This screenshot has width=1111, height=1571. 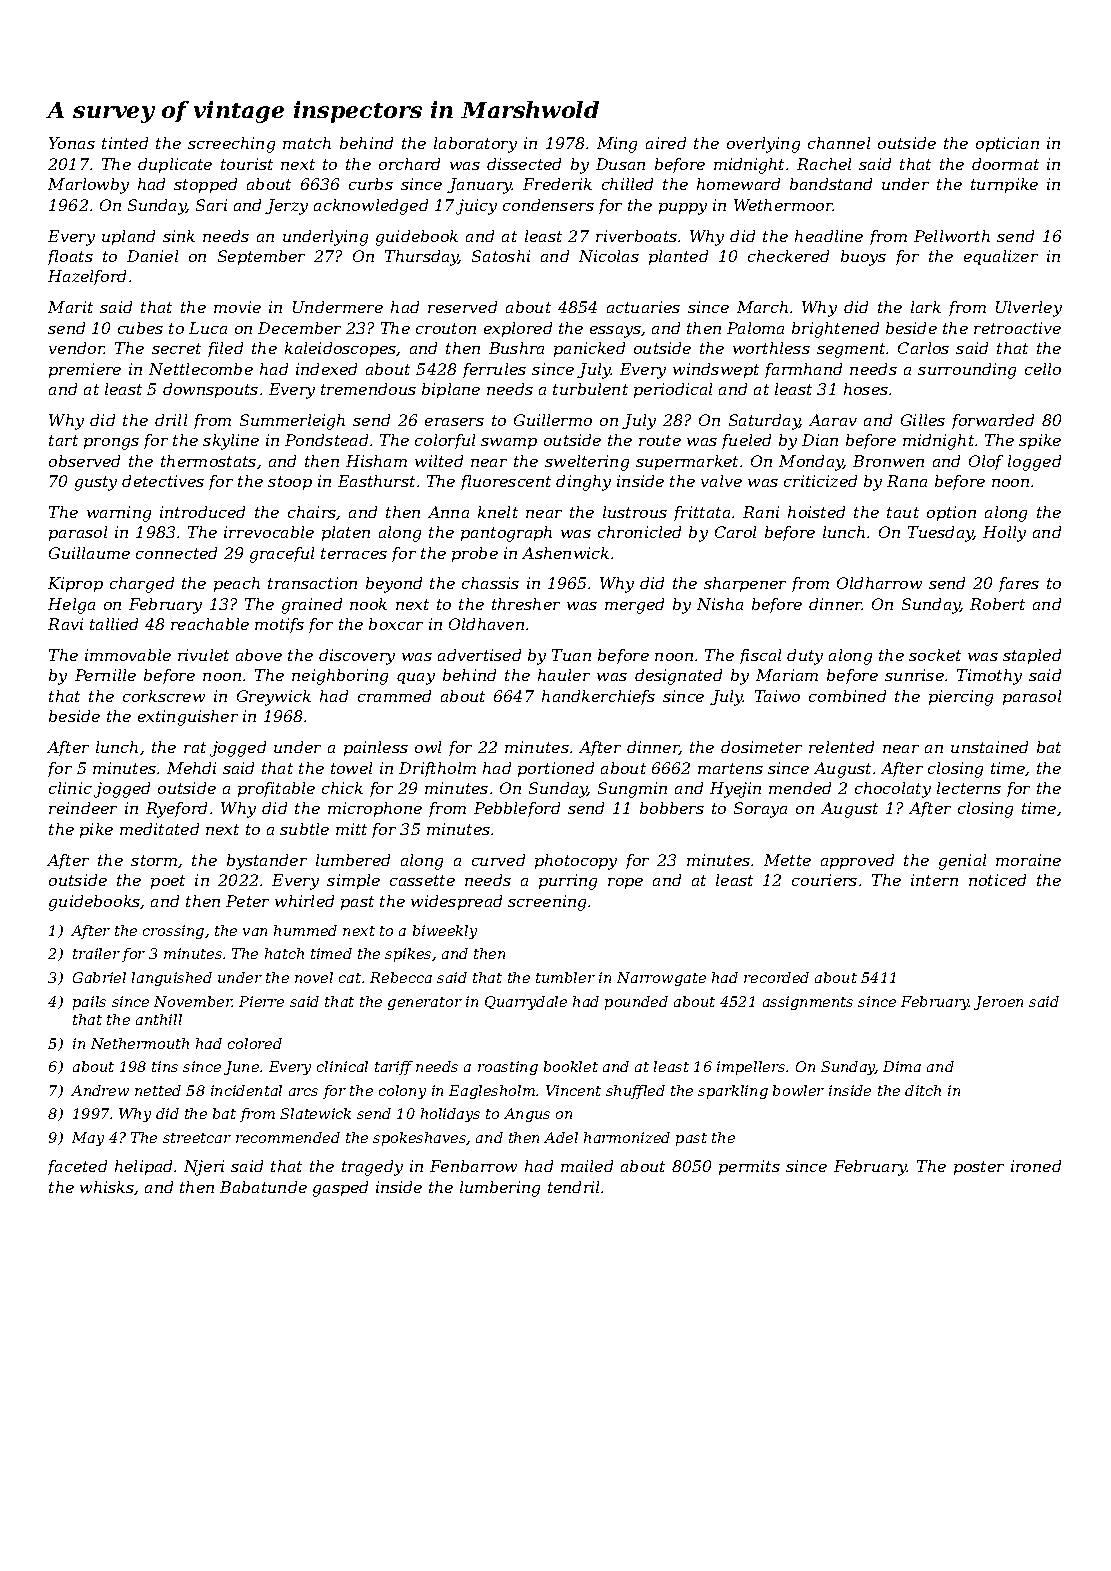 I want to click on pounded, so click(x=636, y=1003).
